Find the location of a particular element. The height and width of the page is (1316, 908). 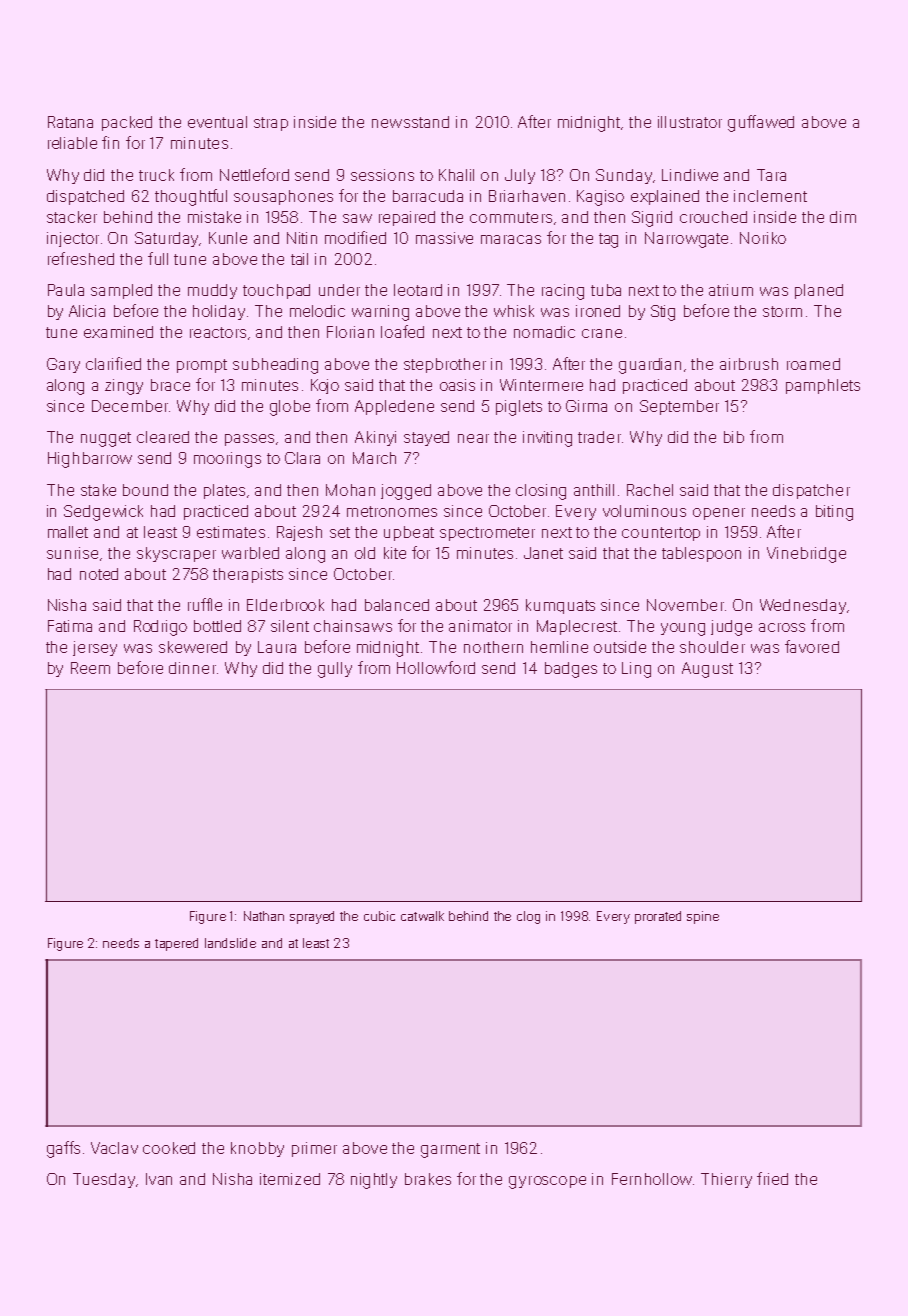

Nettleford is located at coordinates (254, 174).
